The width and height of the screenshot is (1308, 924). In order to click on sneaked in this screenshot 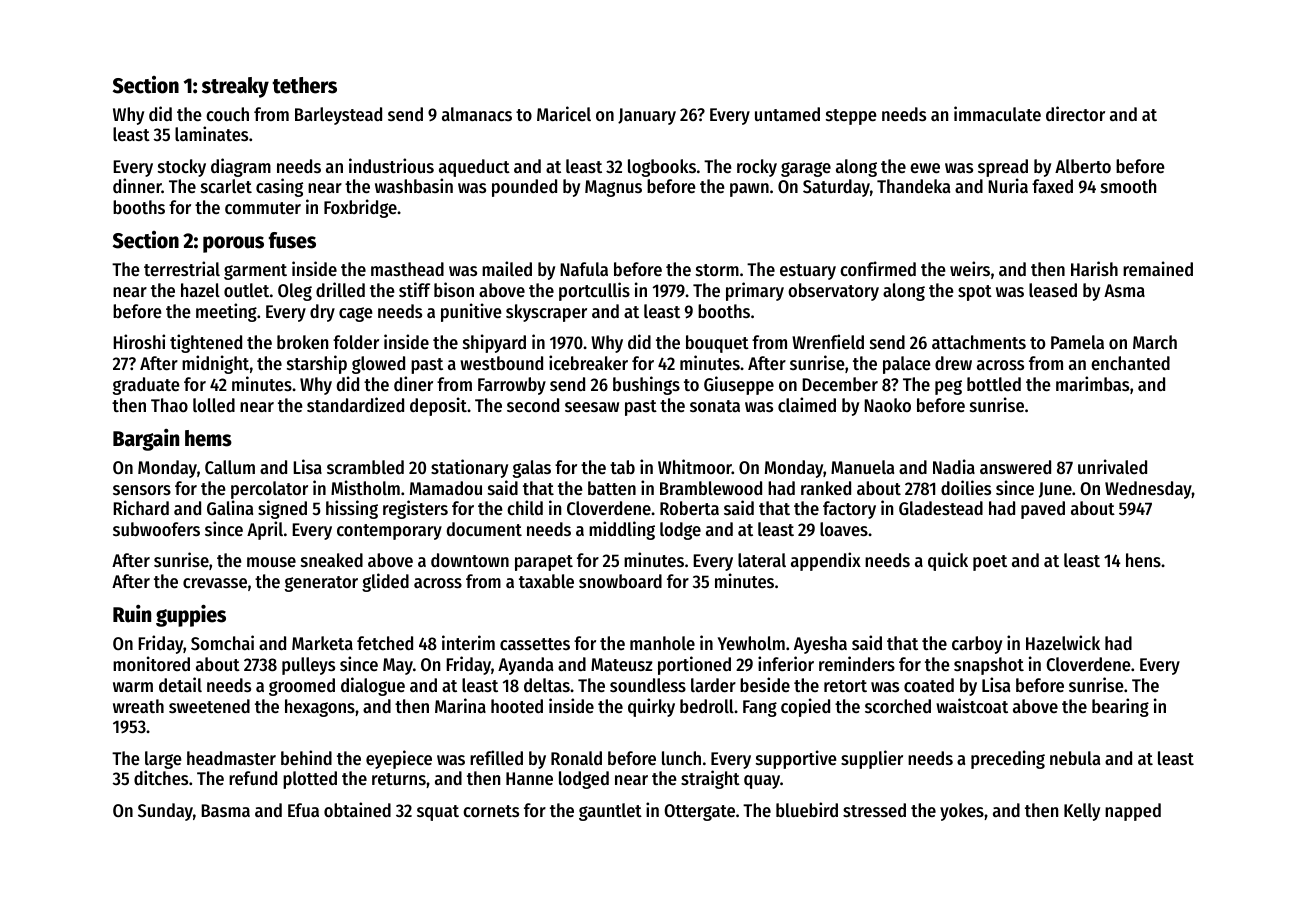, I will do `click(332, 560)`.
